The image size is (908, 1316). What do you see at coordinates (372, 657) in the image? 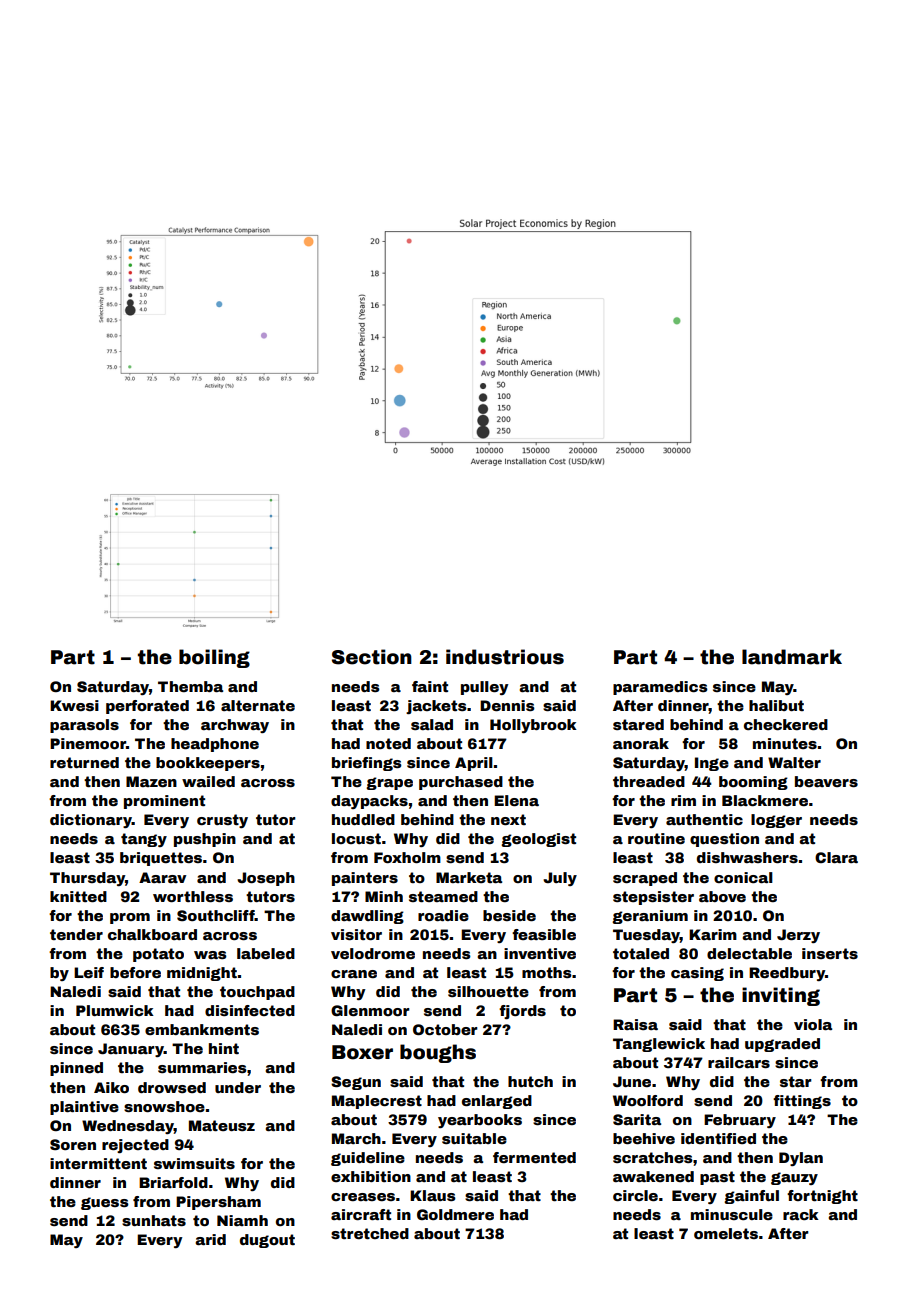
I see `Section` at bounding box center [372, 657].
